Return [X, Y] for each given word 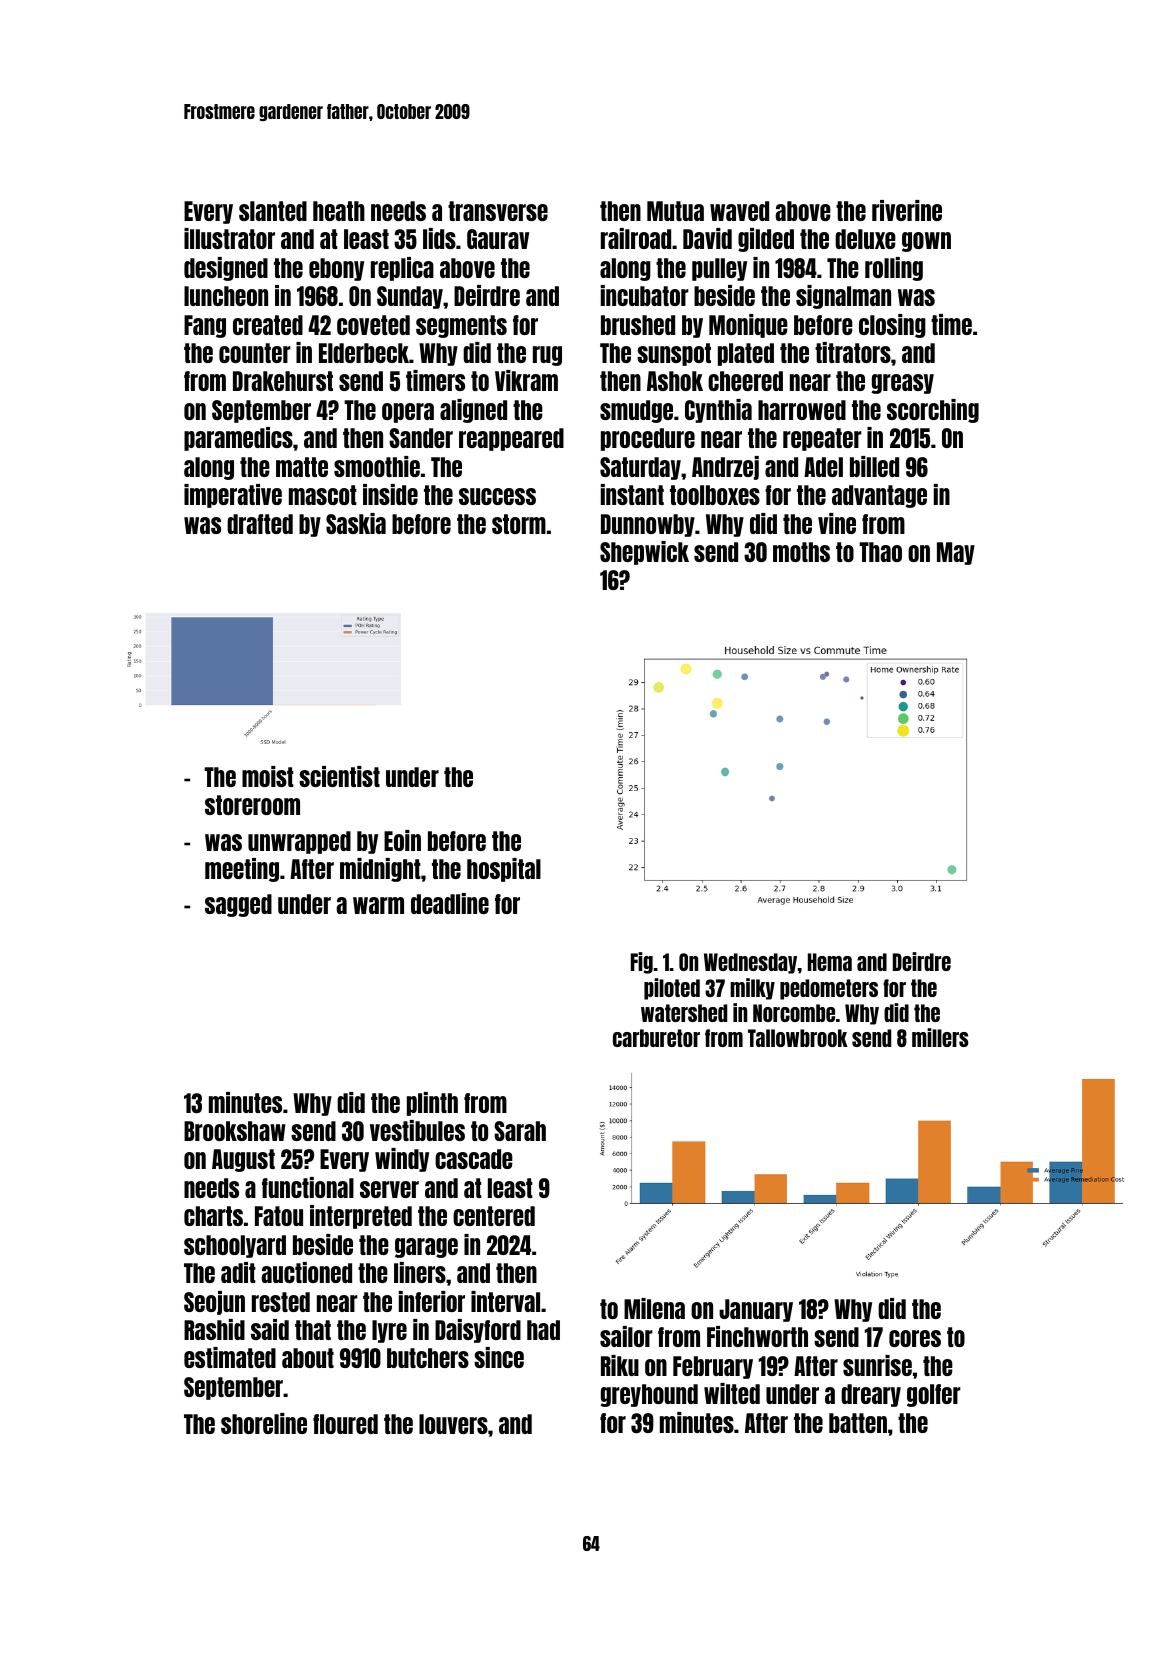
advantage [879, 496]
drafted [260, 524]
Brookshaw [235, 1131]
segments [461, 326]
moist [268, 776]
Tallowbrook [798, 1038]
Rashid [214, 1329]
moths [801, 552]
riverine [907, 210]
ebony [336, 269]
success [497, 496]
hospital [504, 870]
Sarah [520, 1131]
